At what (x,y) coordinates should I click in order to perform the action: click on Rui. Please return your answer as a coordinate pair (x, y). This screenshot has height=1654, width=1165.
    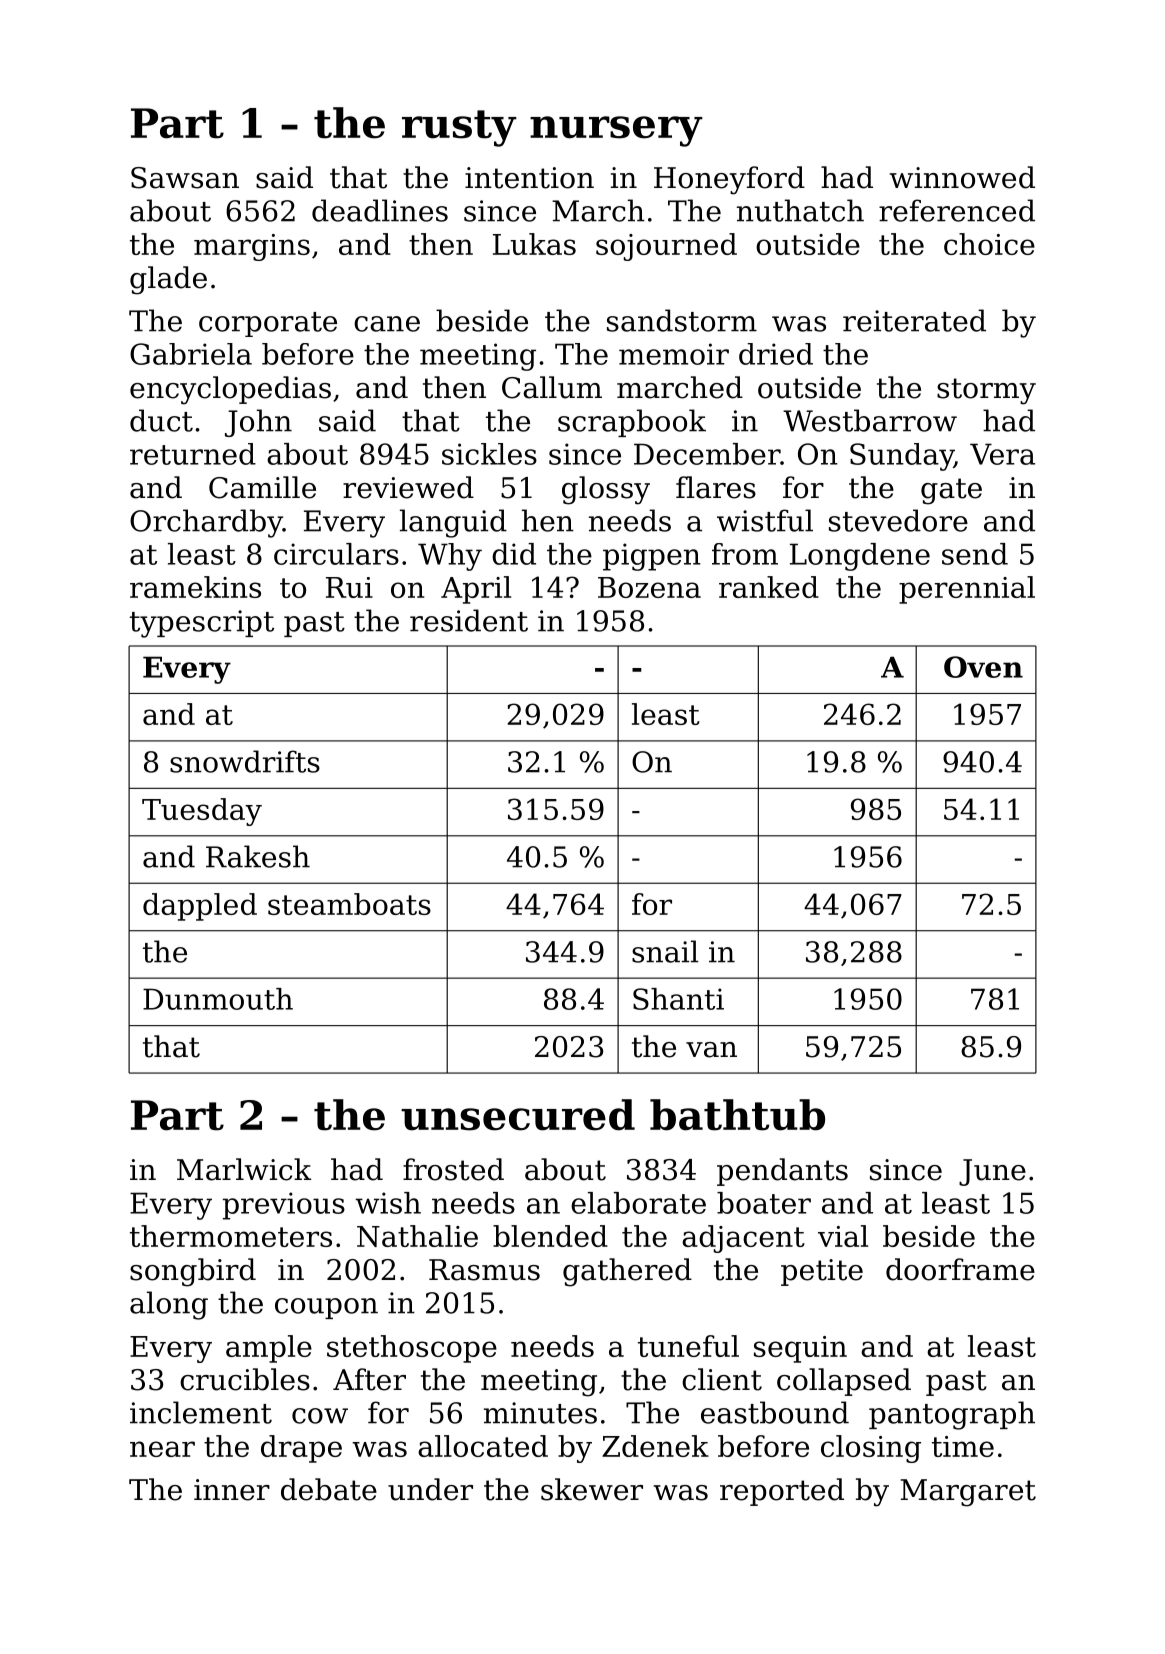
    Looking at the image, I should click on (349, 587).
